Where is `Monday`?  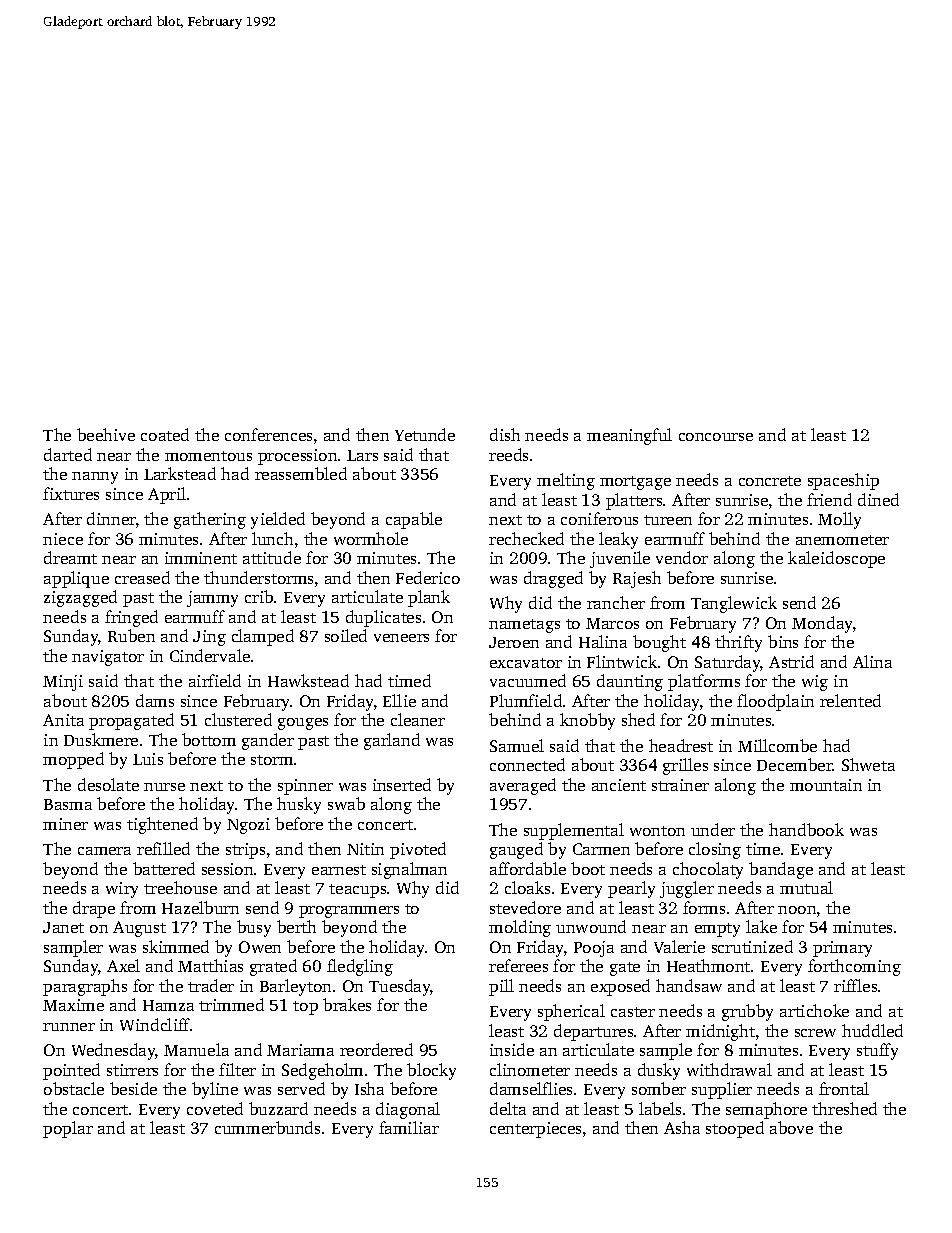 Monday is located at coordinates (822, 624).
